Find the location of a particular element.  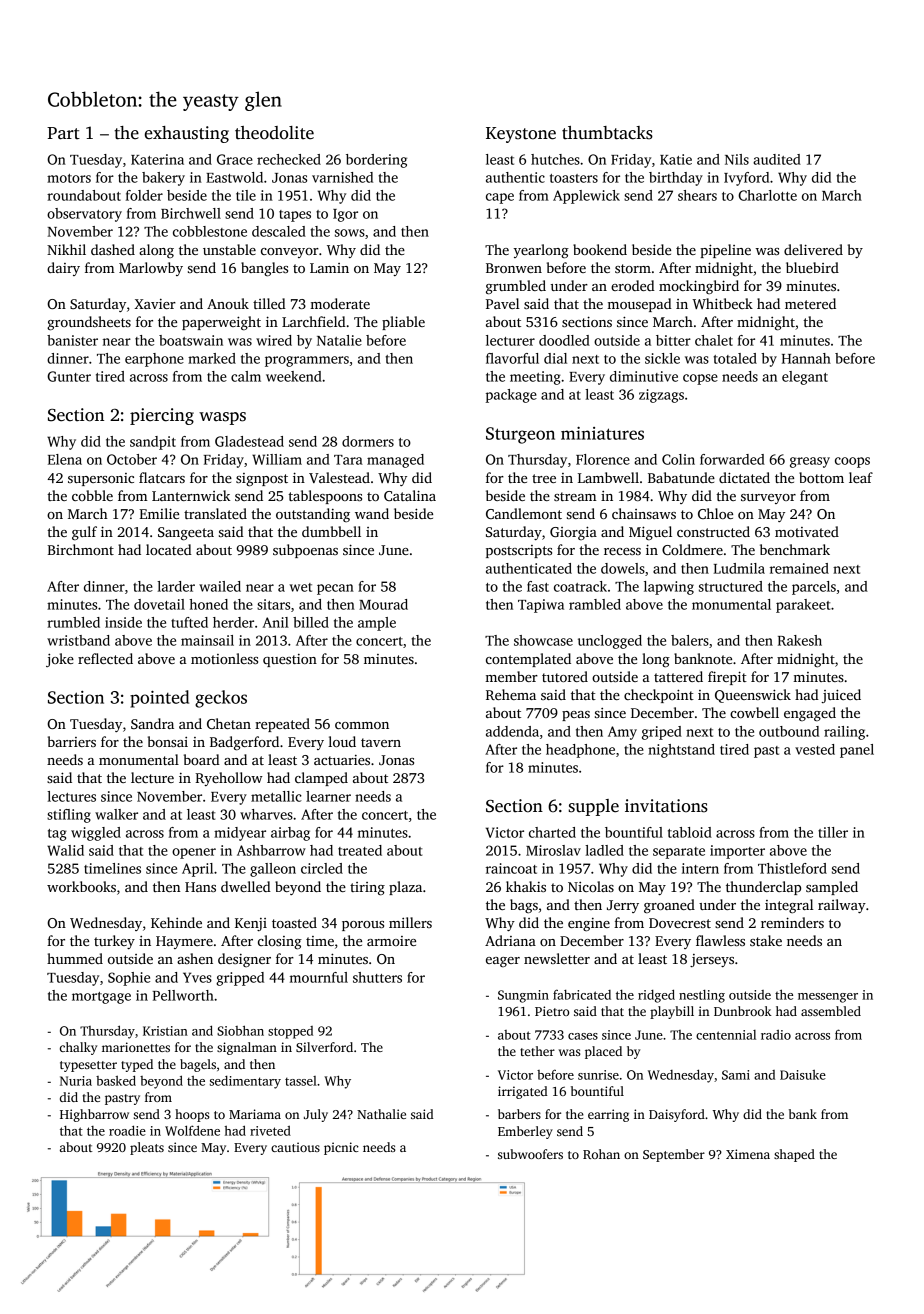

member is located at coordinates (511, 676).
